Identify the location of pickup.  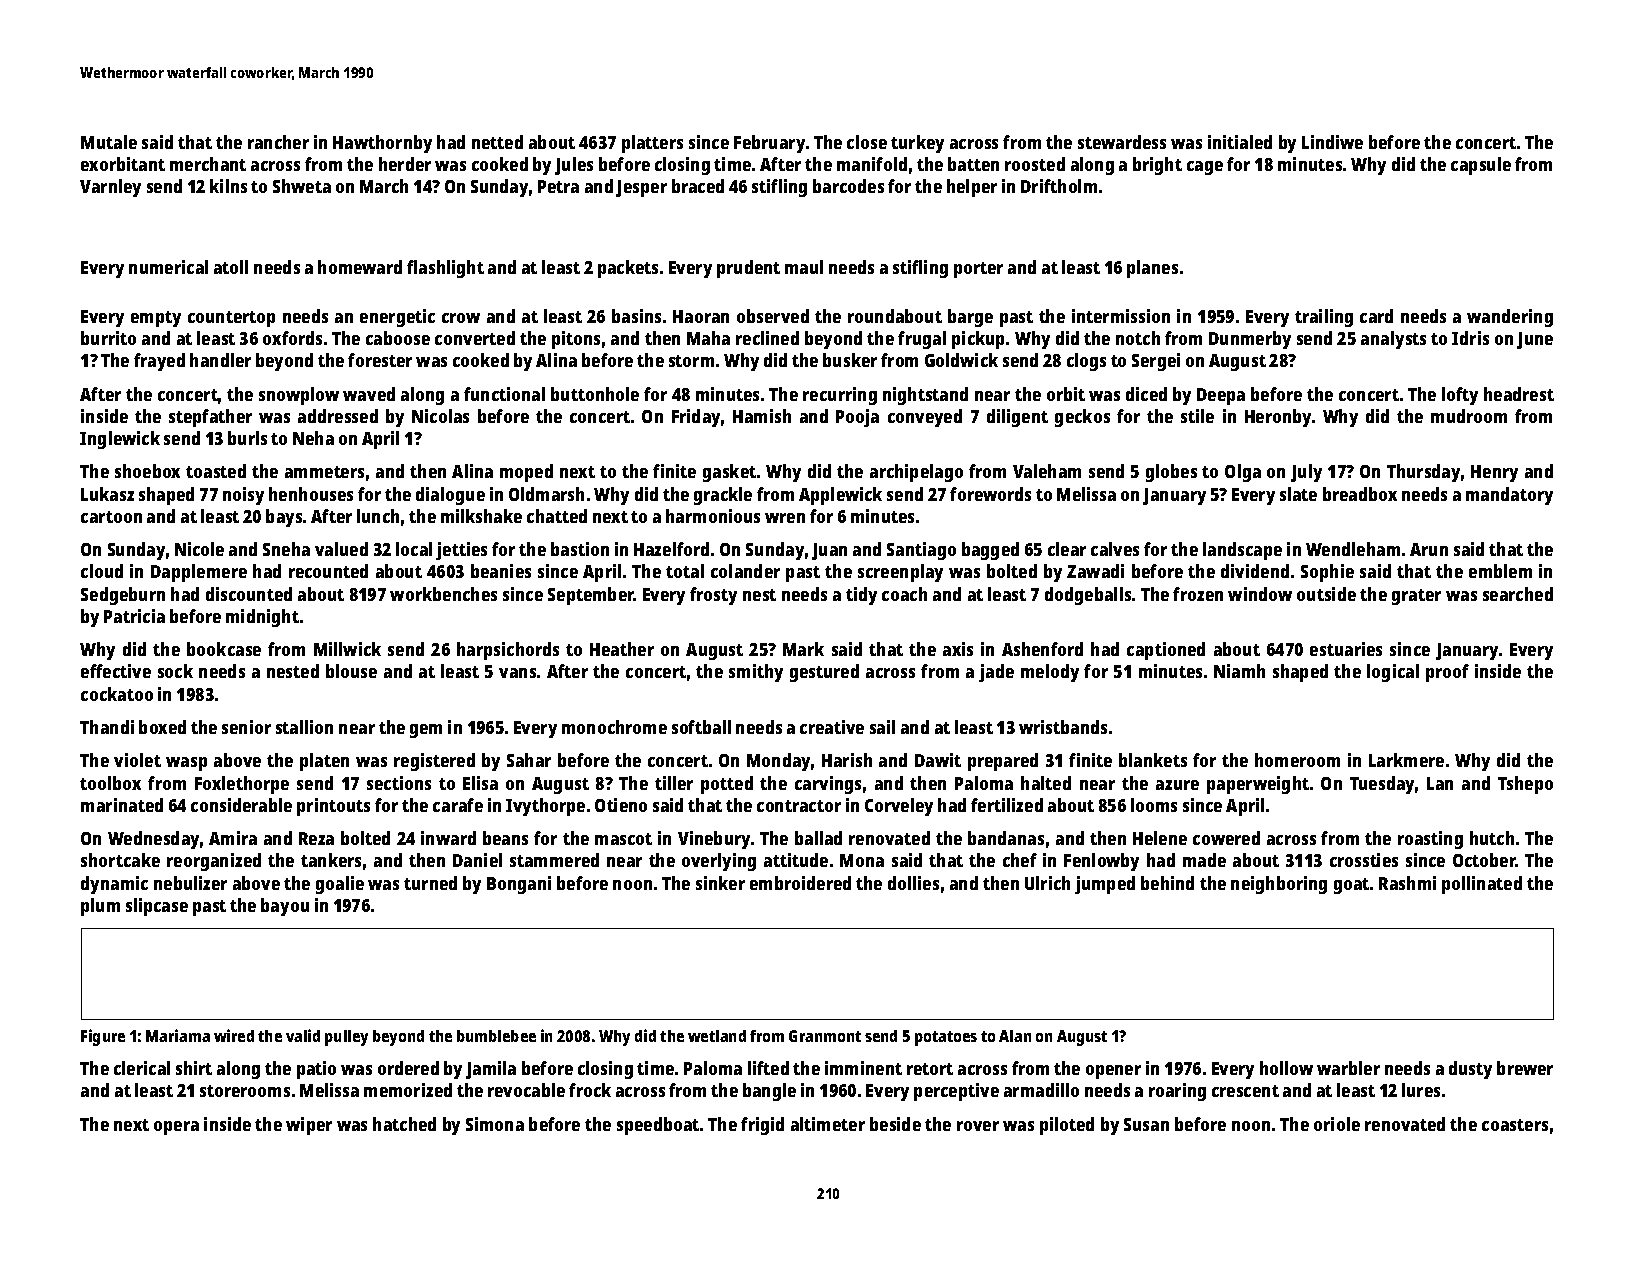
(978, 340).
